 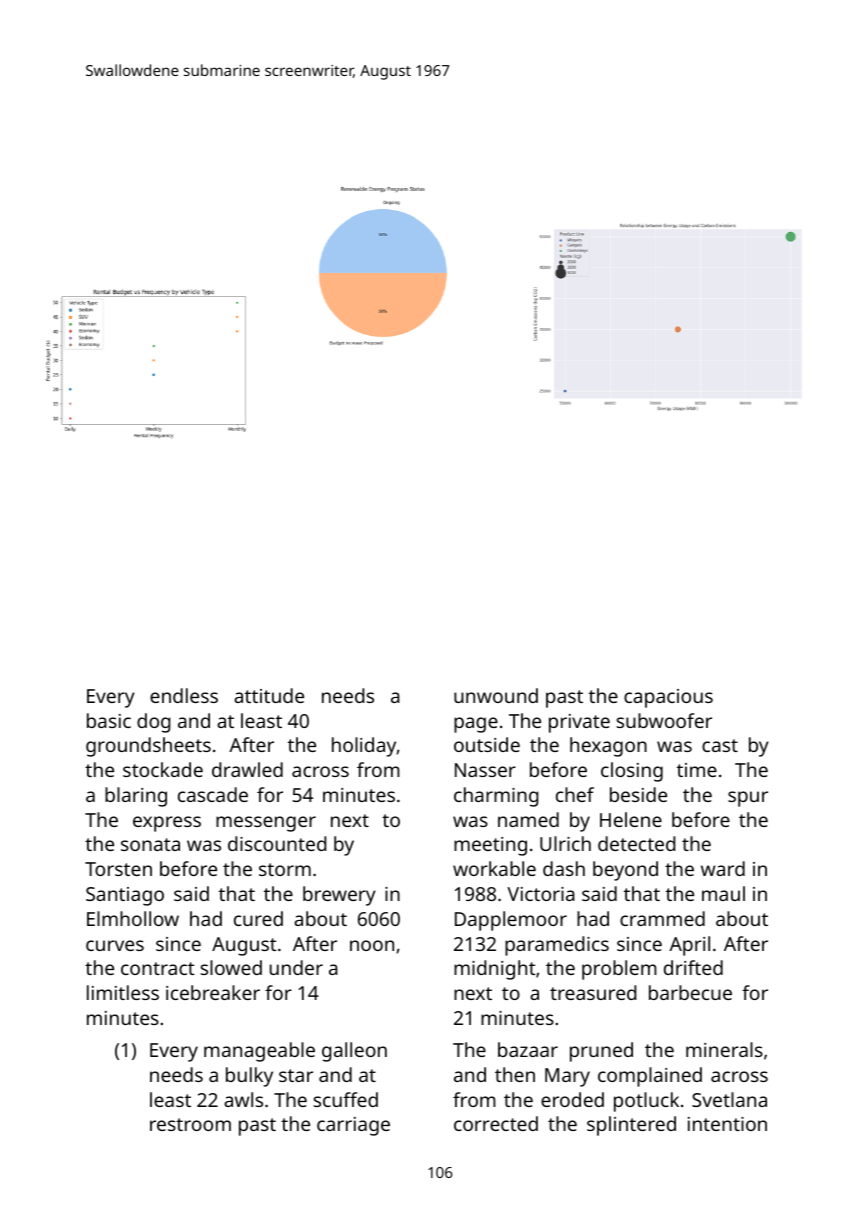 What do you see at coordinates (364, 747) in the document?
I see `holiday` at bounding box center [364, 747].
